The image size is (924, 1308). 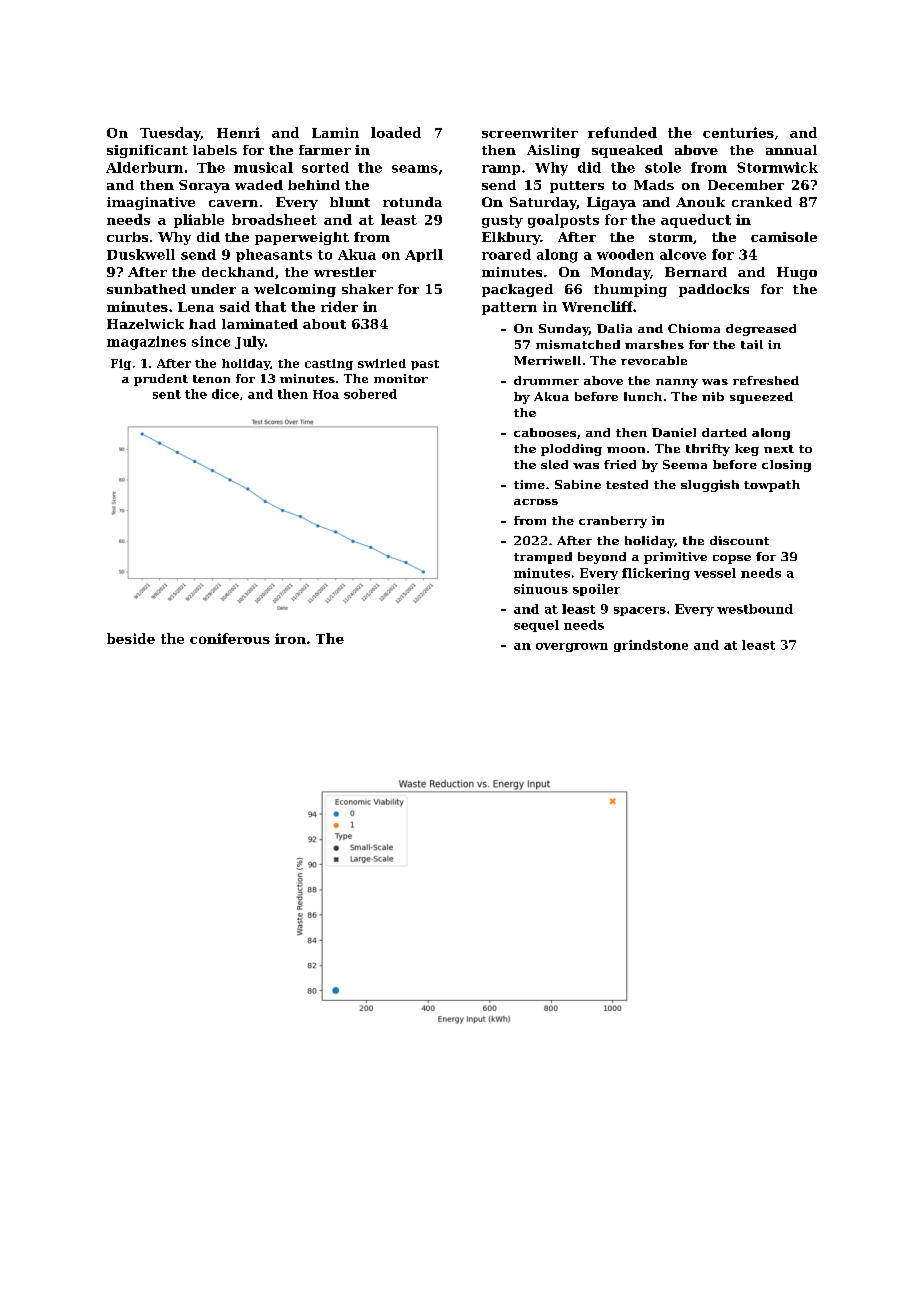 I want to click on coniferous, so click(x=230, y=638).
